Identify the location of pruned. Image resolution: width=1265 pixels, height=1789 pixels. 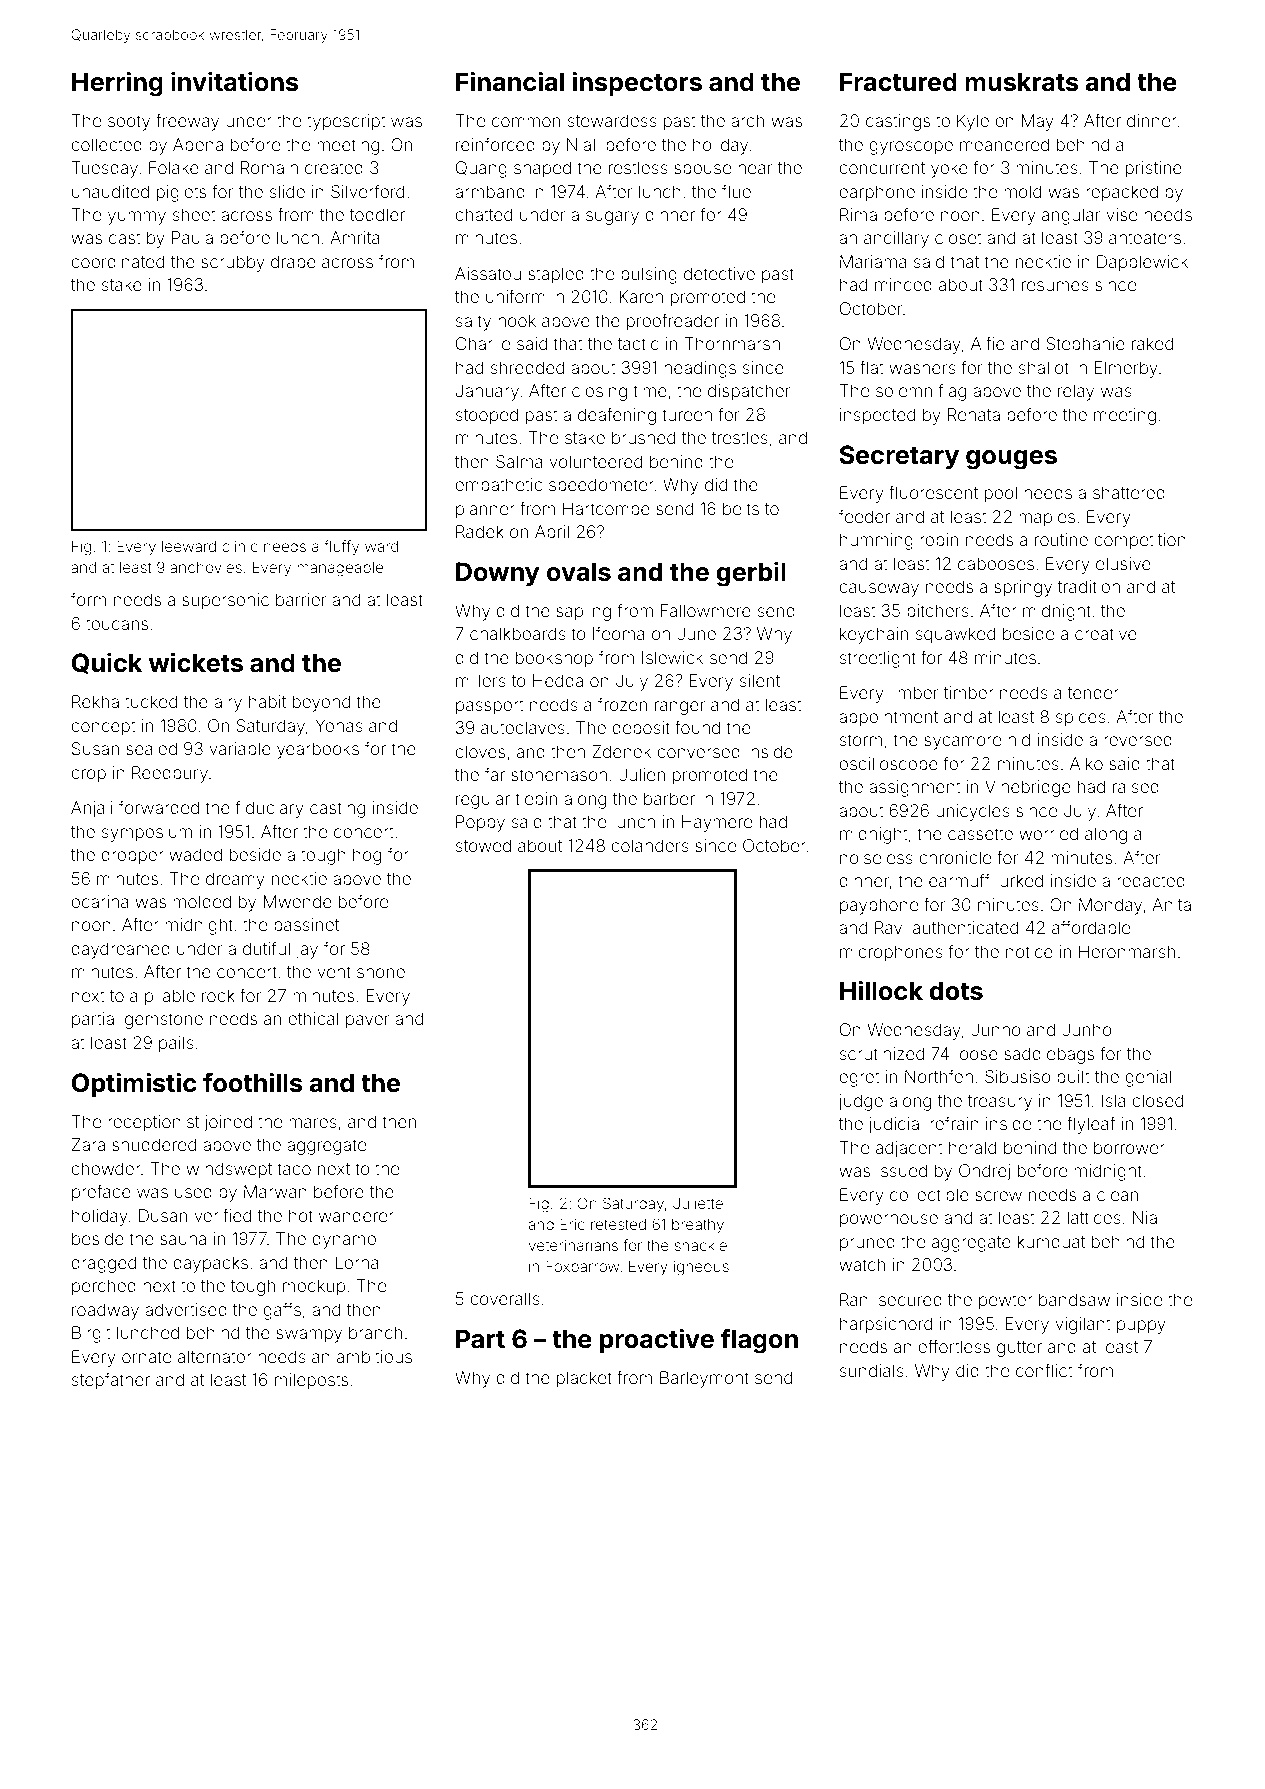
(867, 1243).
